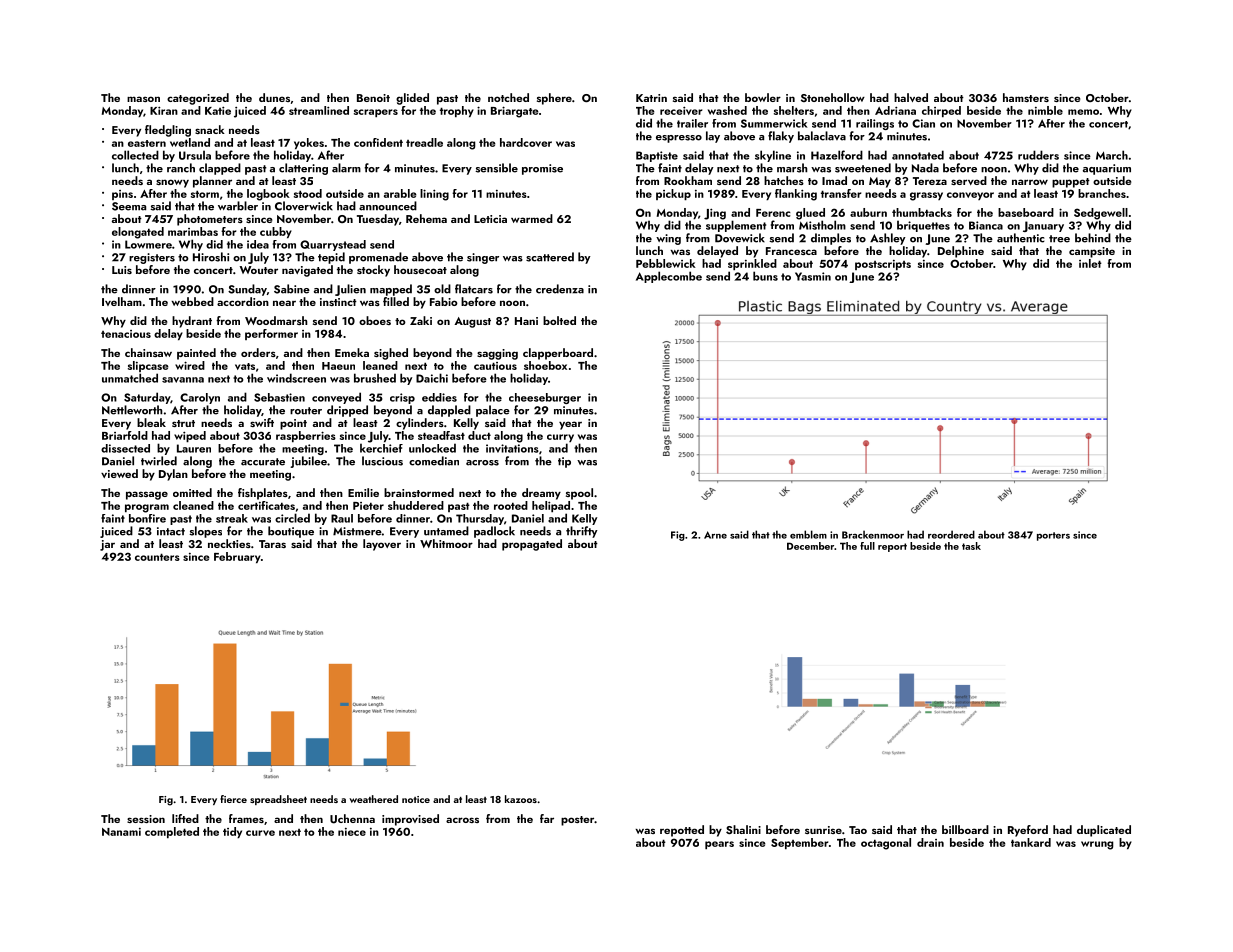 The image size is (1233, 952). Describe the element at coordinates (532, 218) in the image. I see `warmed` at that location.
